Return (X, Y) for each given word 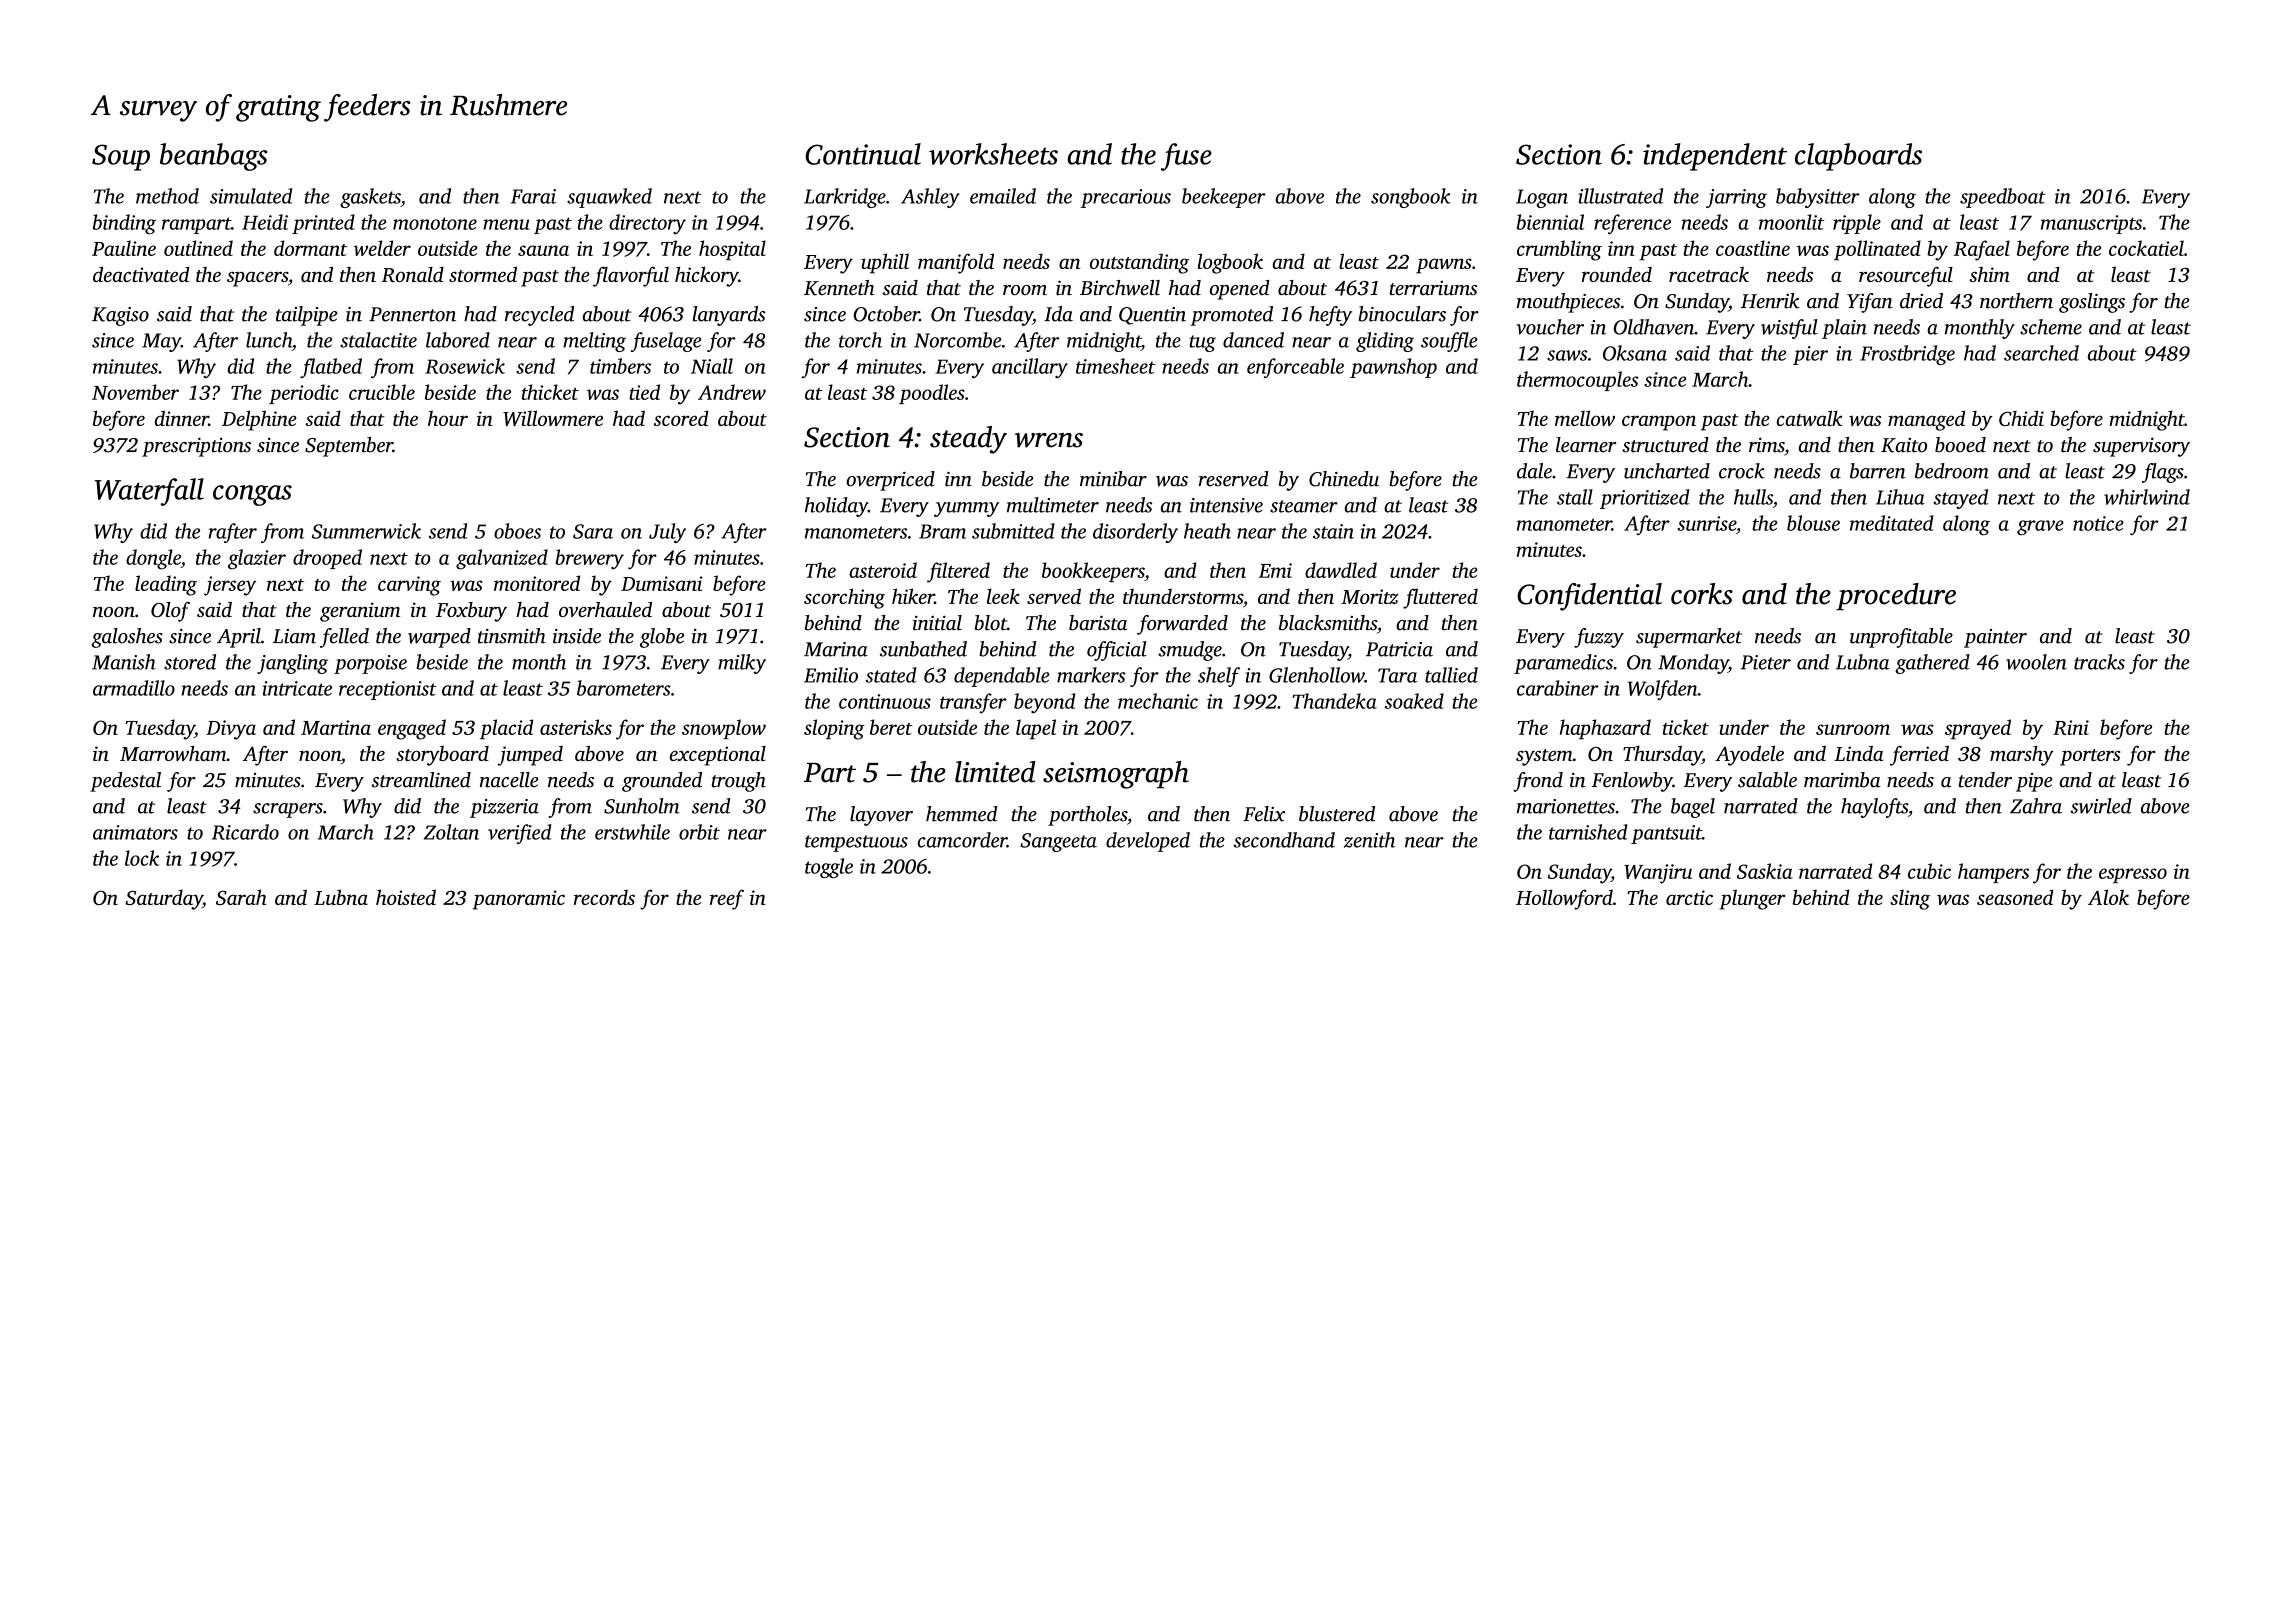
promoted (1231, 316)
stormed (483, 274)
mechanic (1158, 701)
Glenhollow (1317, 675)
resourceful (1906, 277)
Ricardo (245, 832)
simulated (251, 196)
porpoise (370, 664)
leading (166, 585)
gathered (1933, 664)
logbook (1230, 263)
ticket (1686, 727)
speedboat (2003, 198)
